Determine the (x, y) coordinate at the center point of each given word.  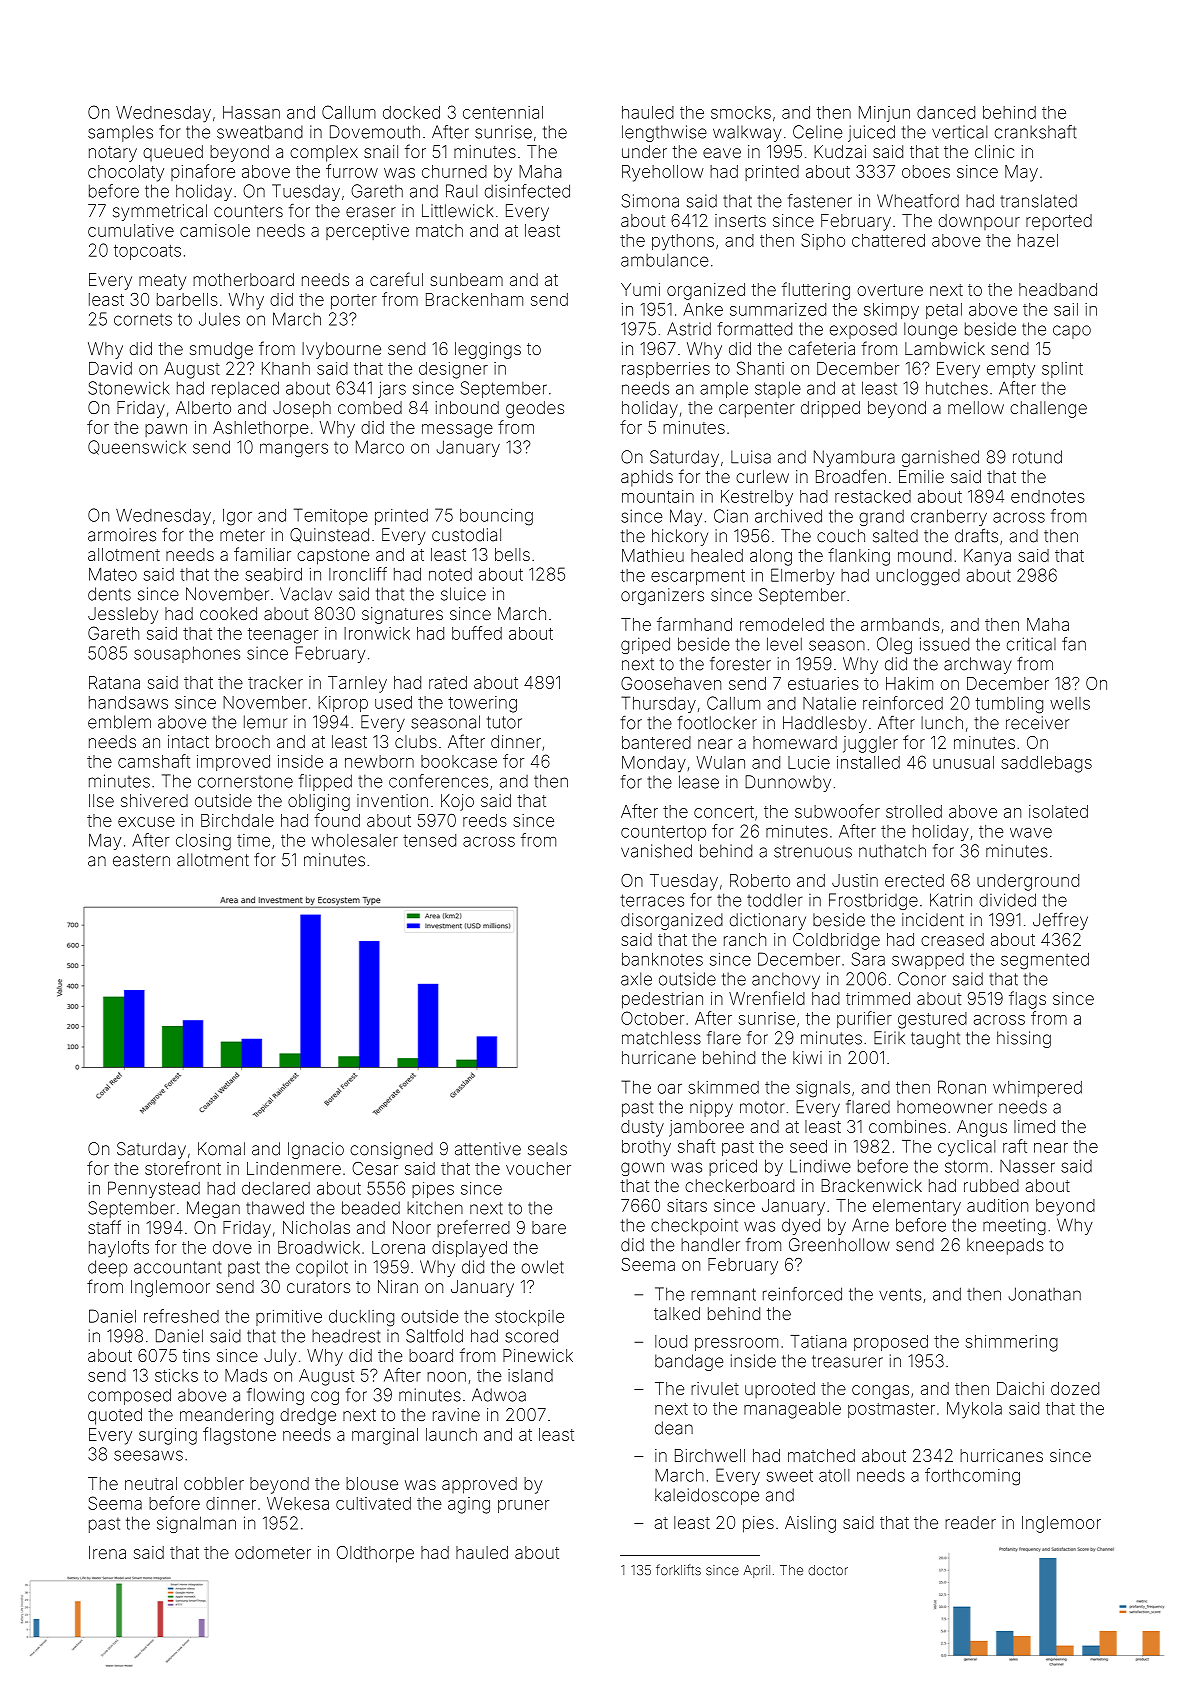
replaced (245, 389)
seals (547, 1149)
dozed (1075, 1388)
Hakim (909, 683)
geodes (535, 409)
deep (107, 1268)
